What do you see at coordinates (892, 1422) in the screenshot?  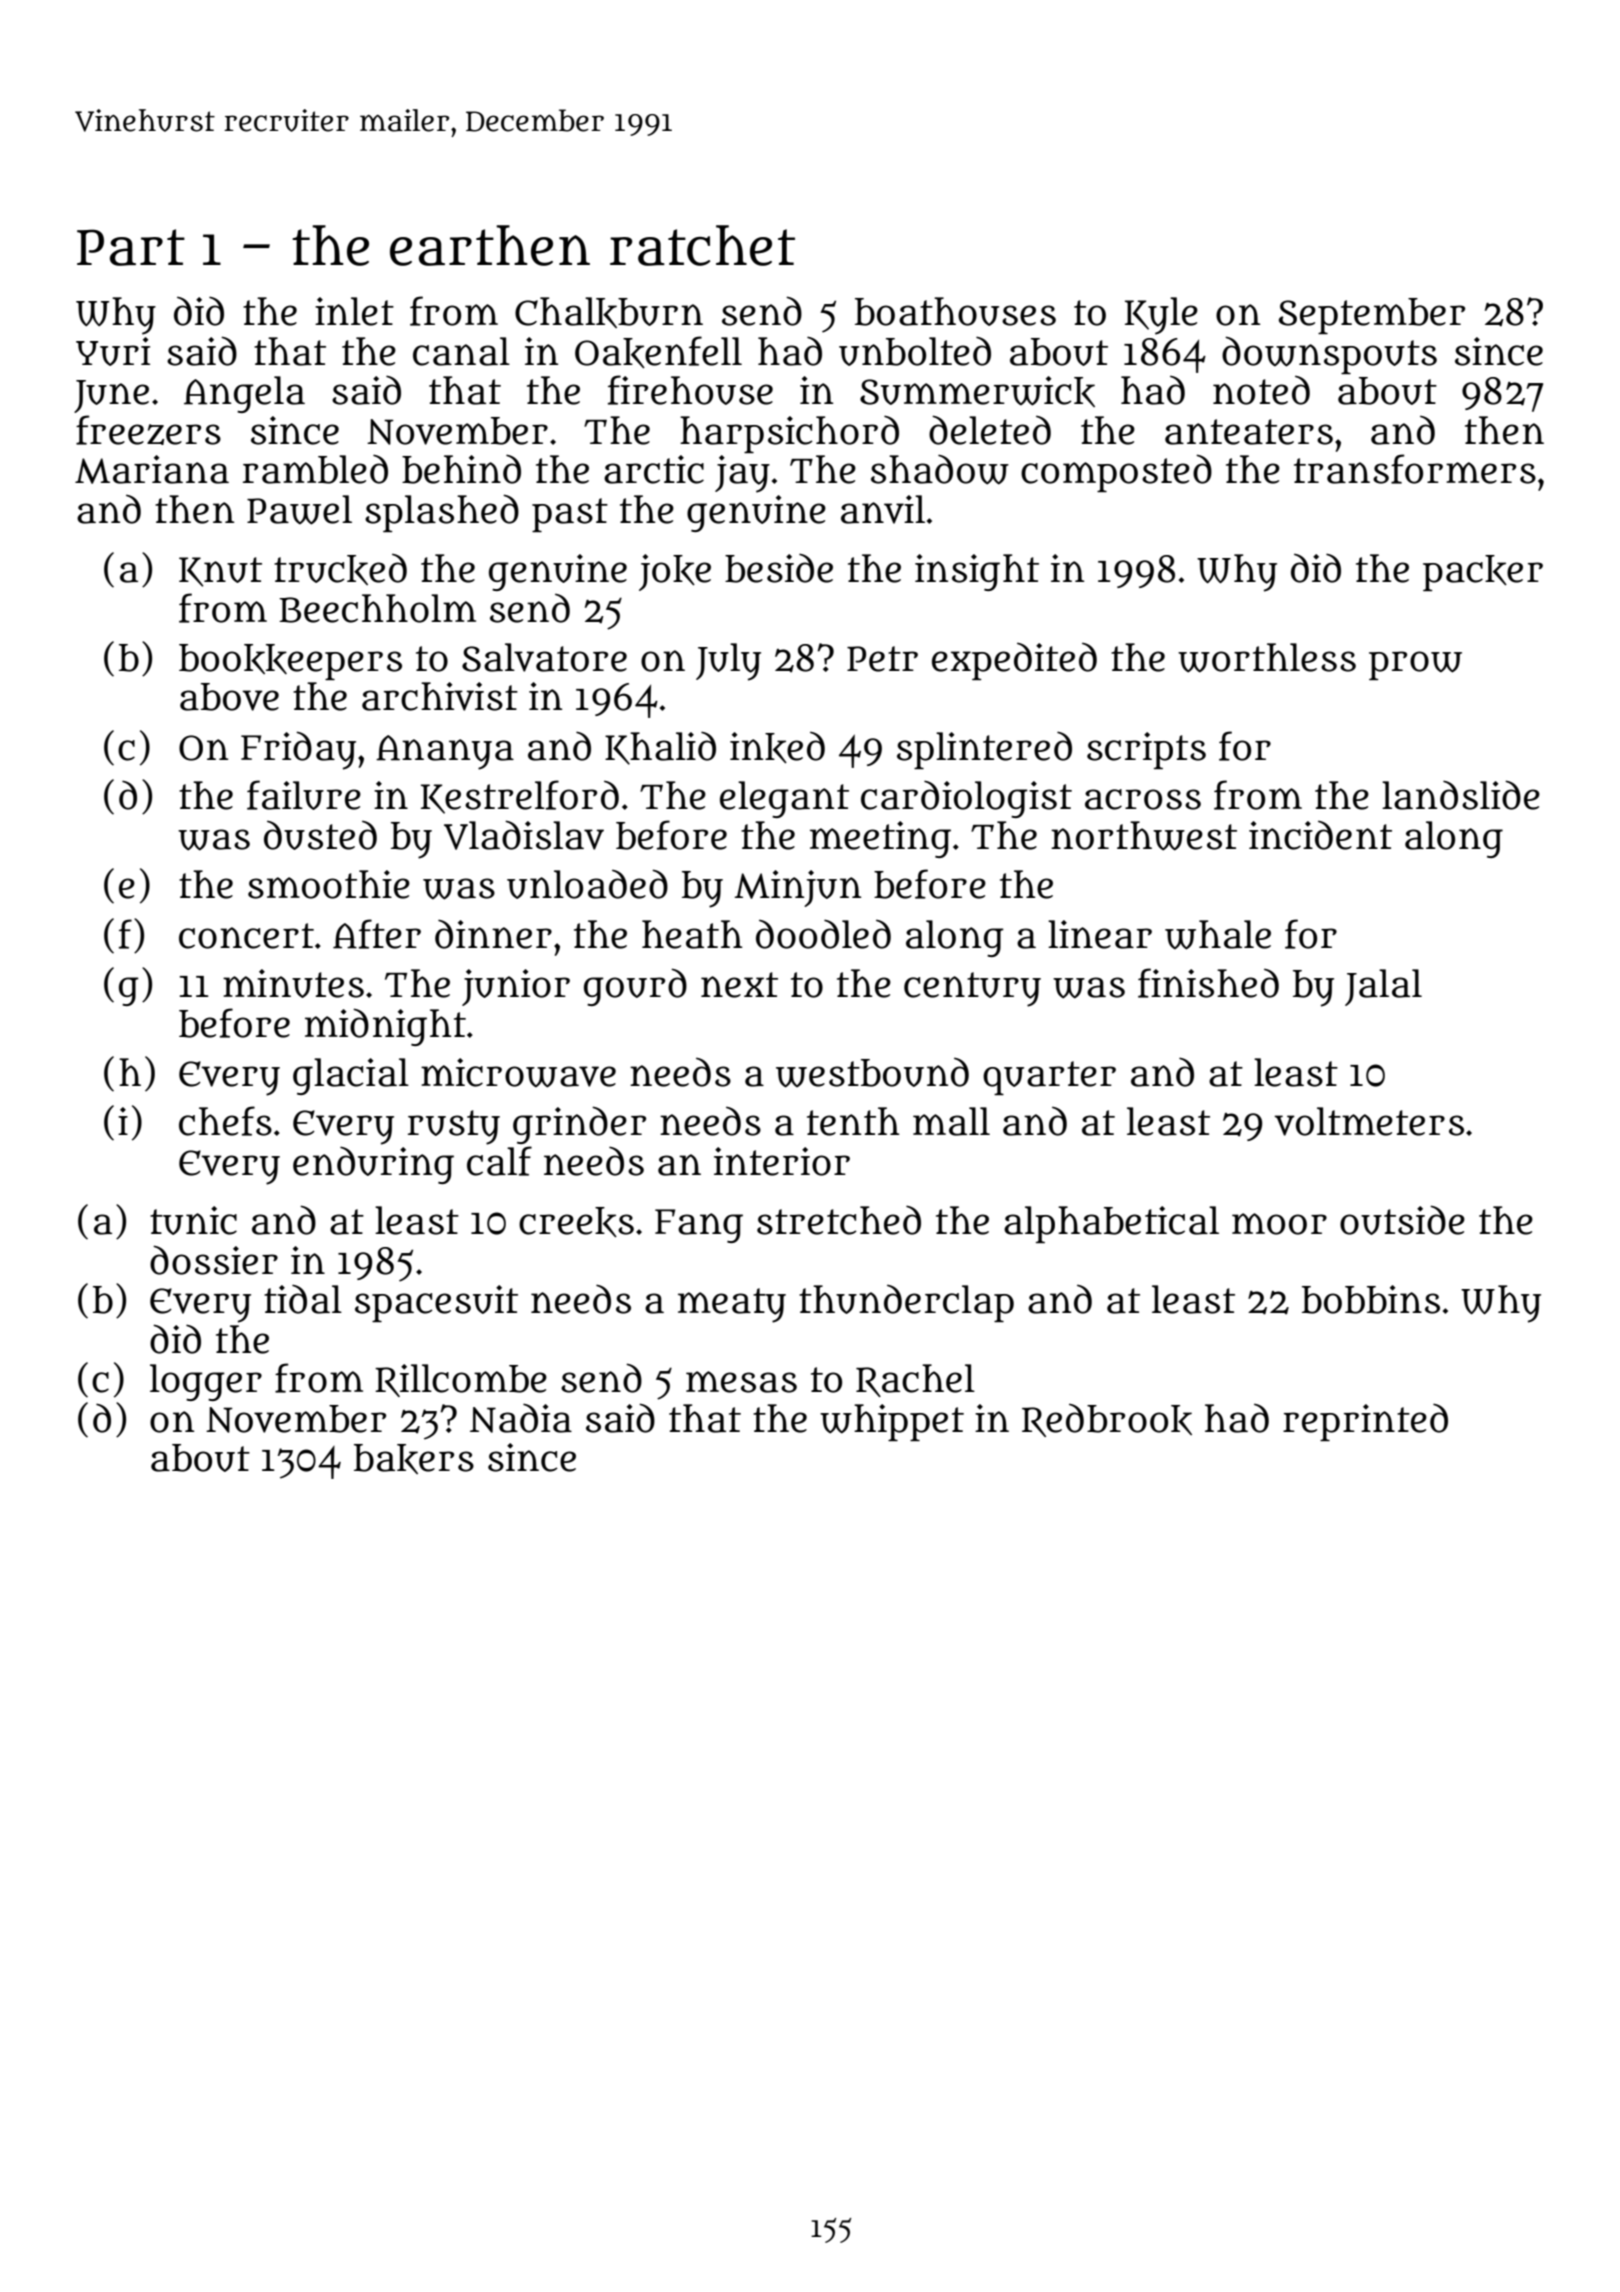 I see `whippet` at bounding box center [892, 1422].
